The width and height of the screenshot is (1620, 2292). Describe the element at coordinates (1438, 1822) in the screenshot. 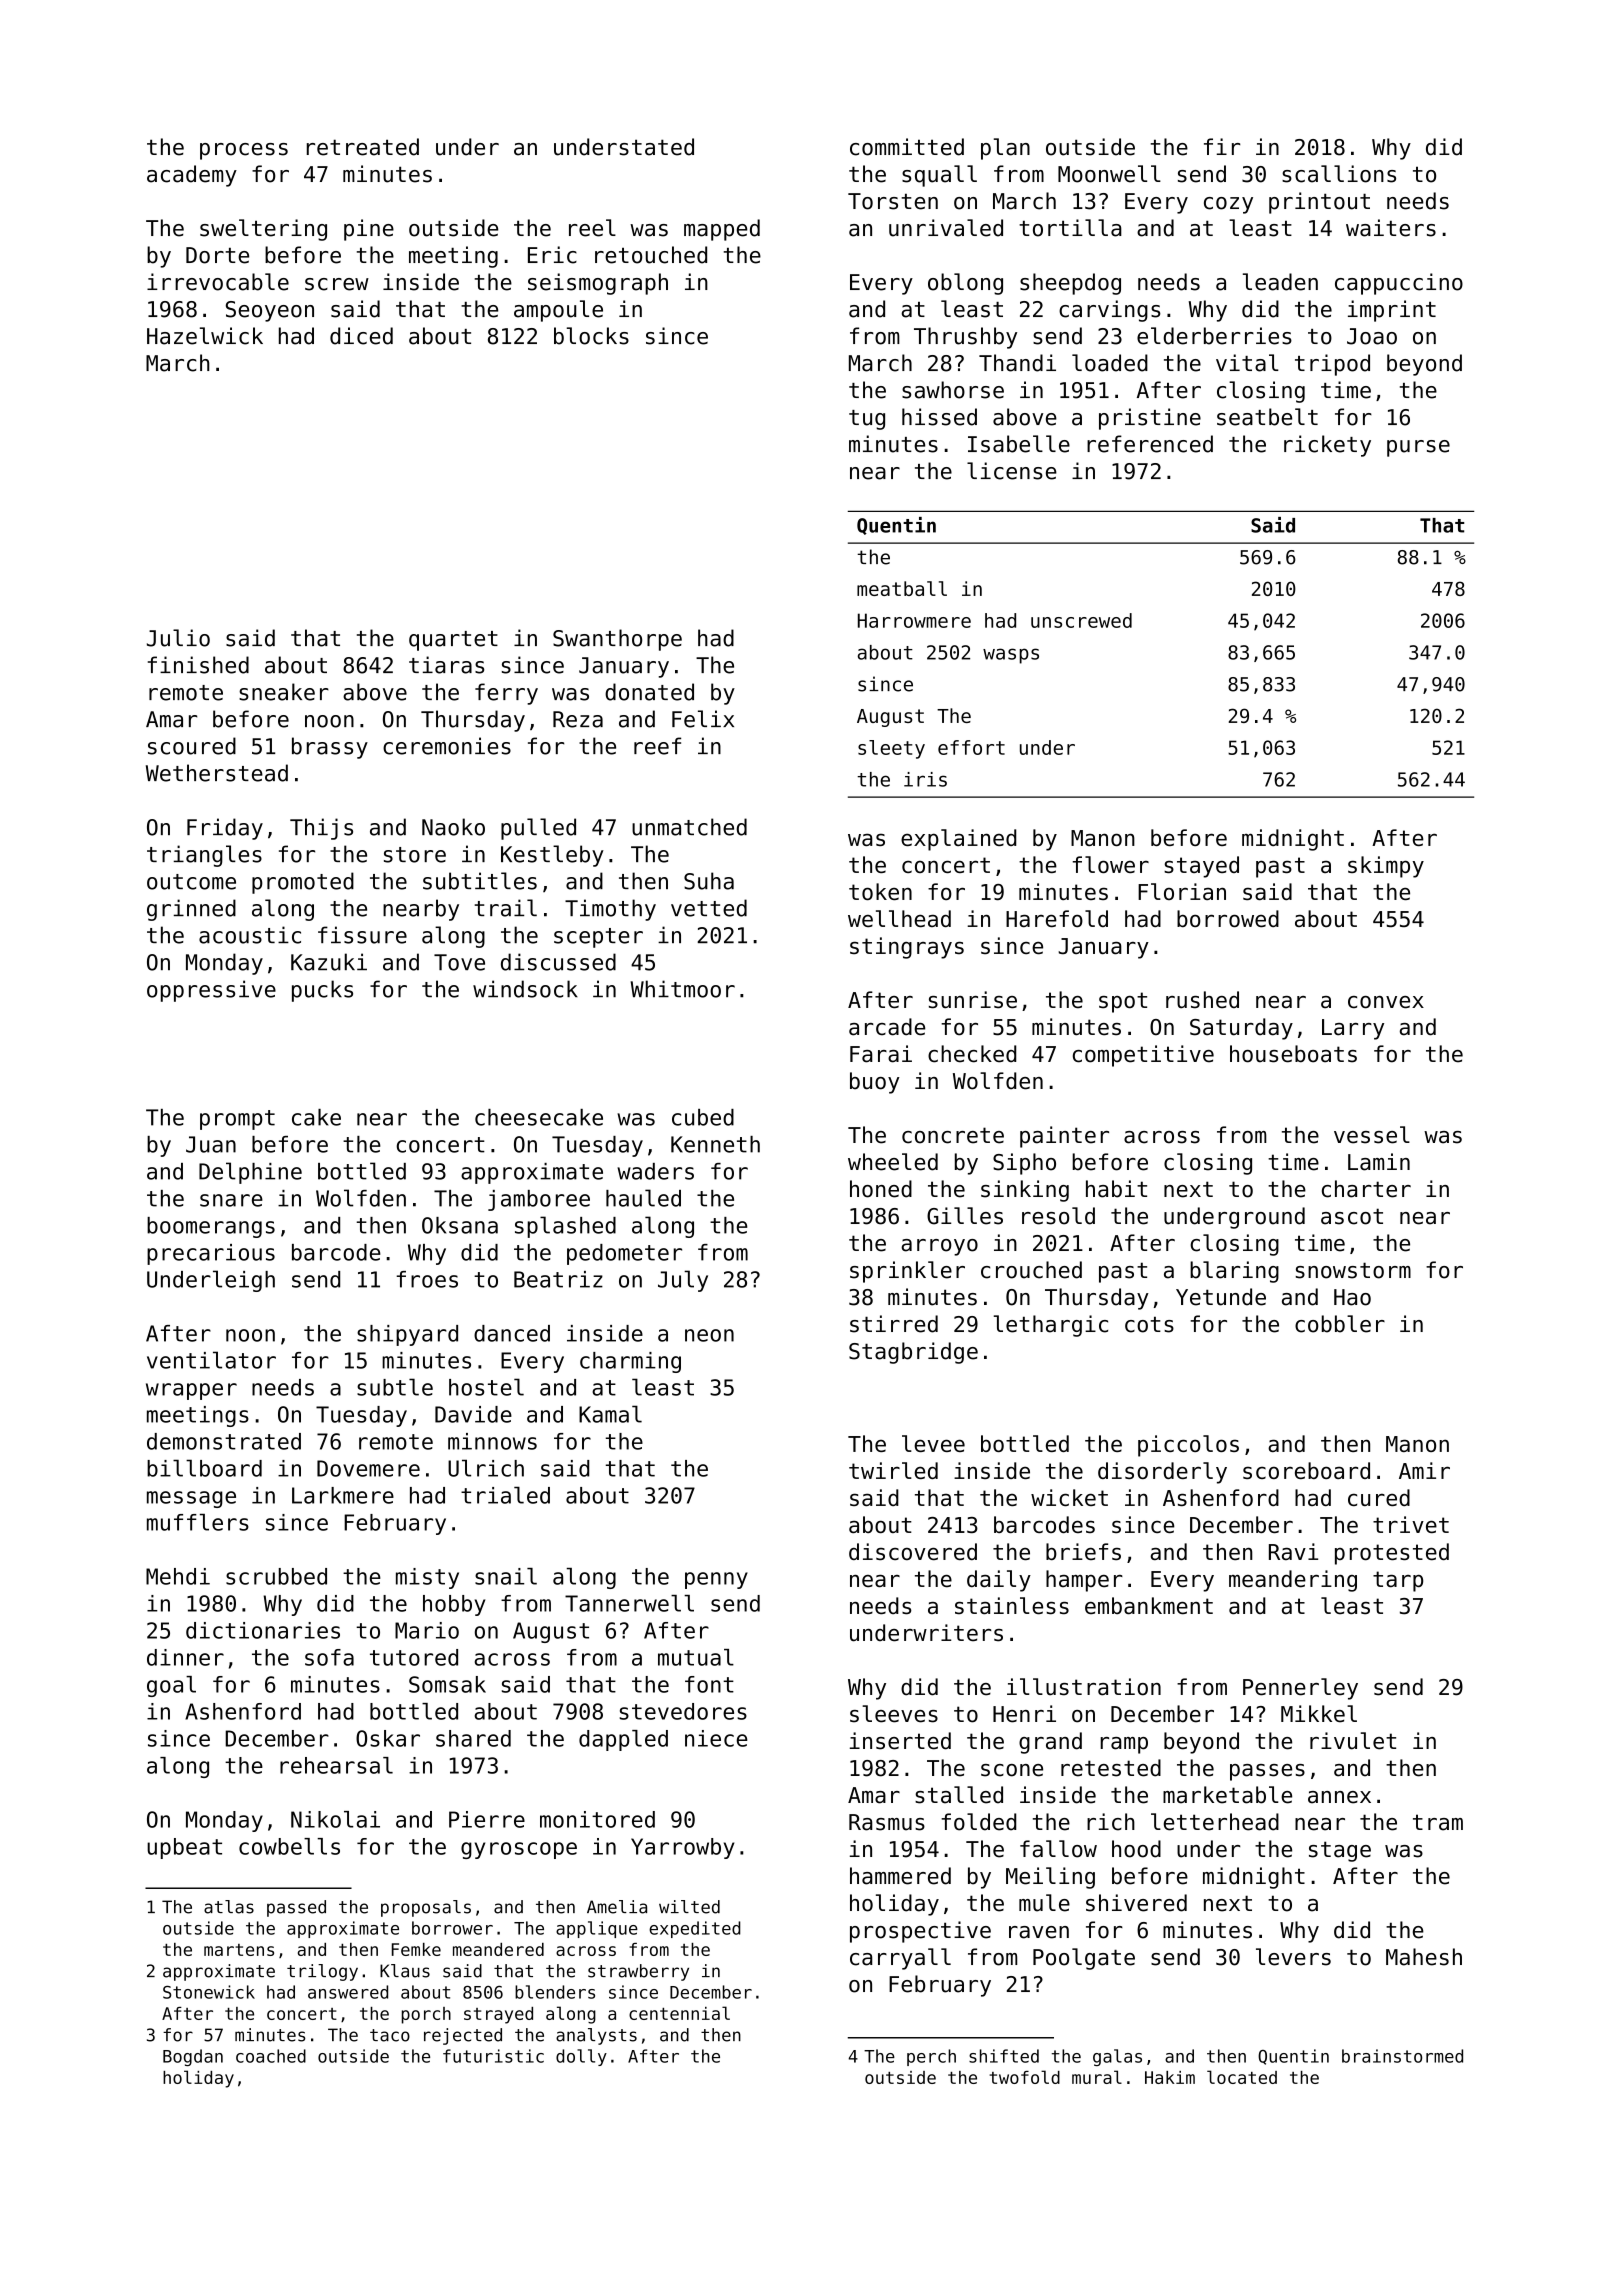

I see `tram` at that location.
